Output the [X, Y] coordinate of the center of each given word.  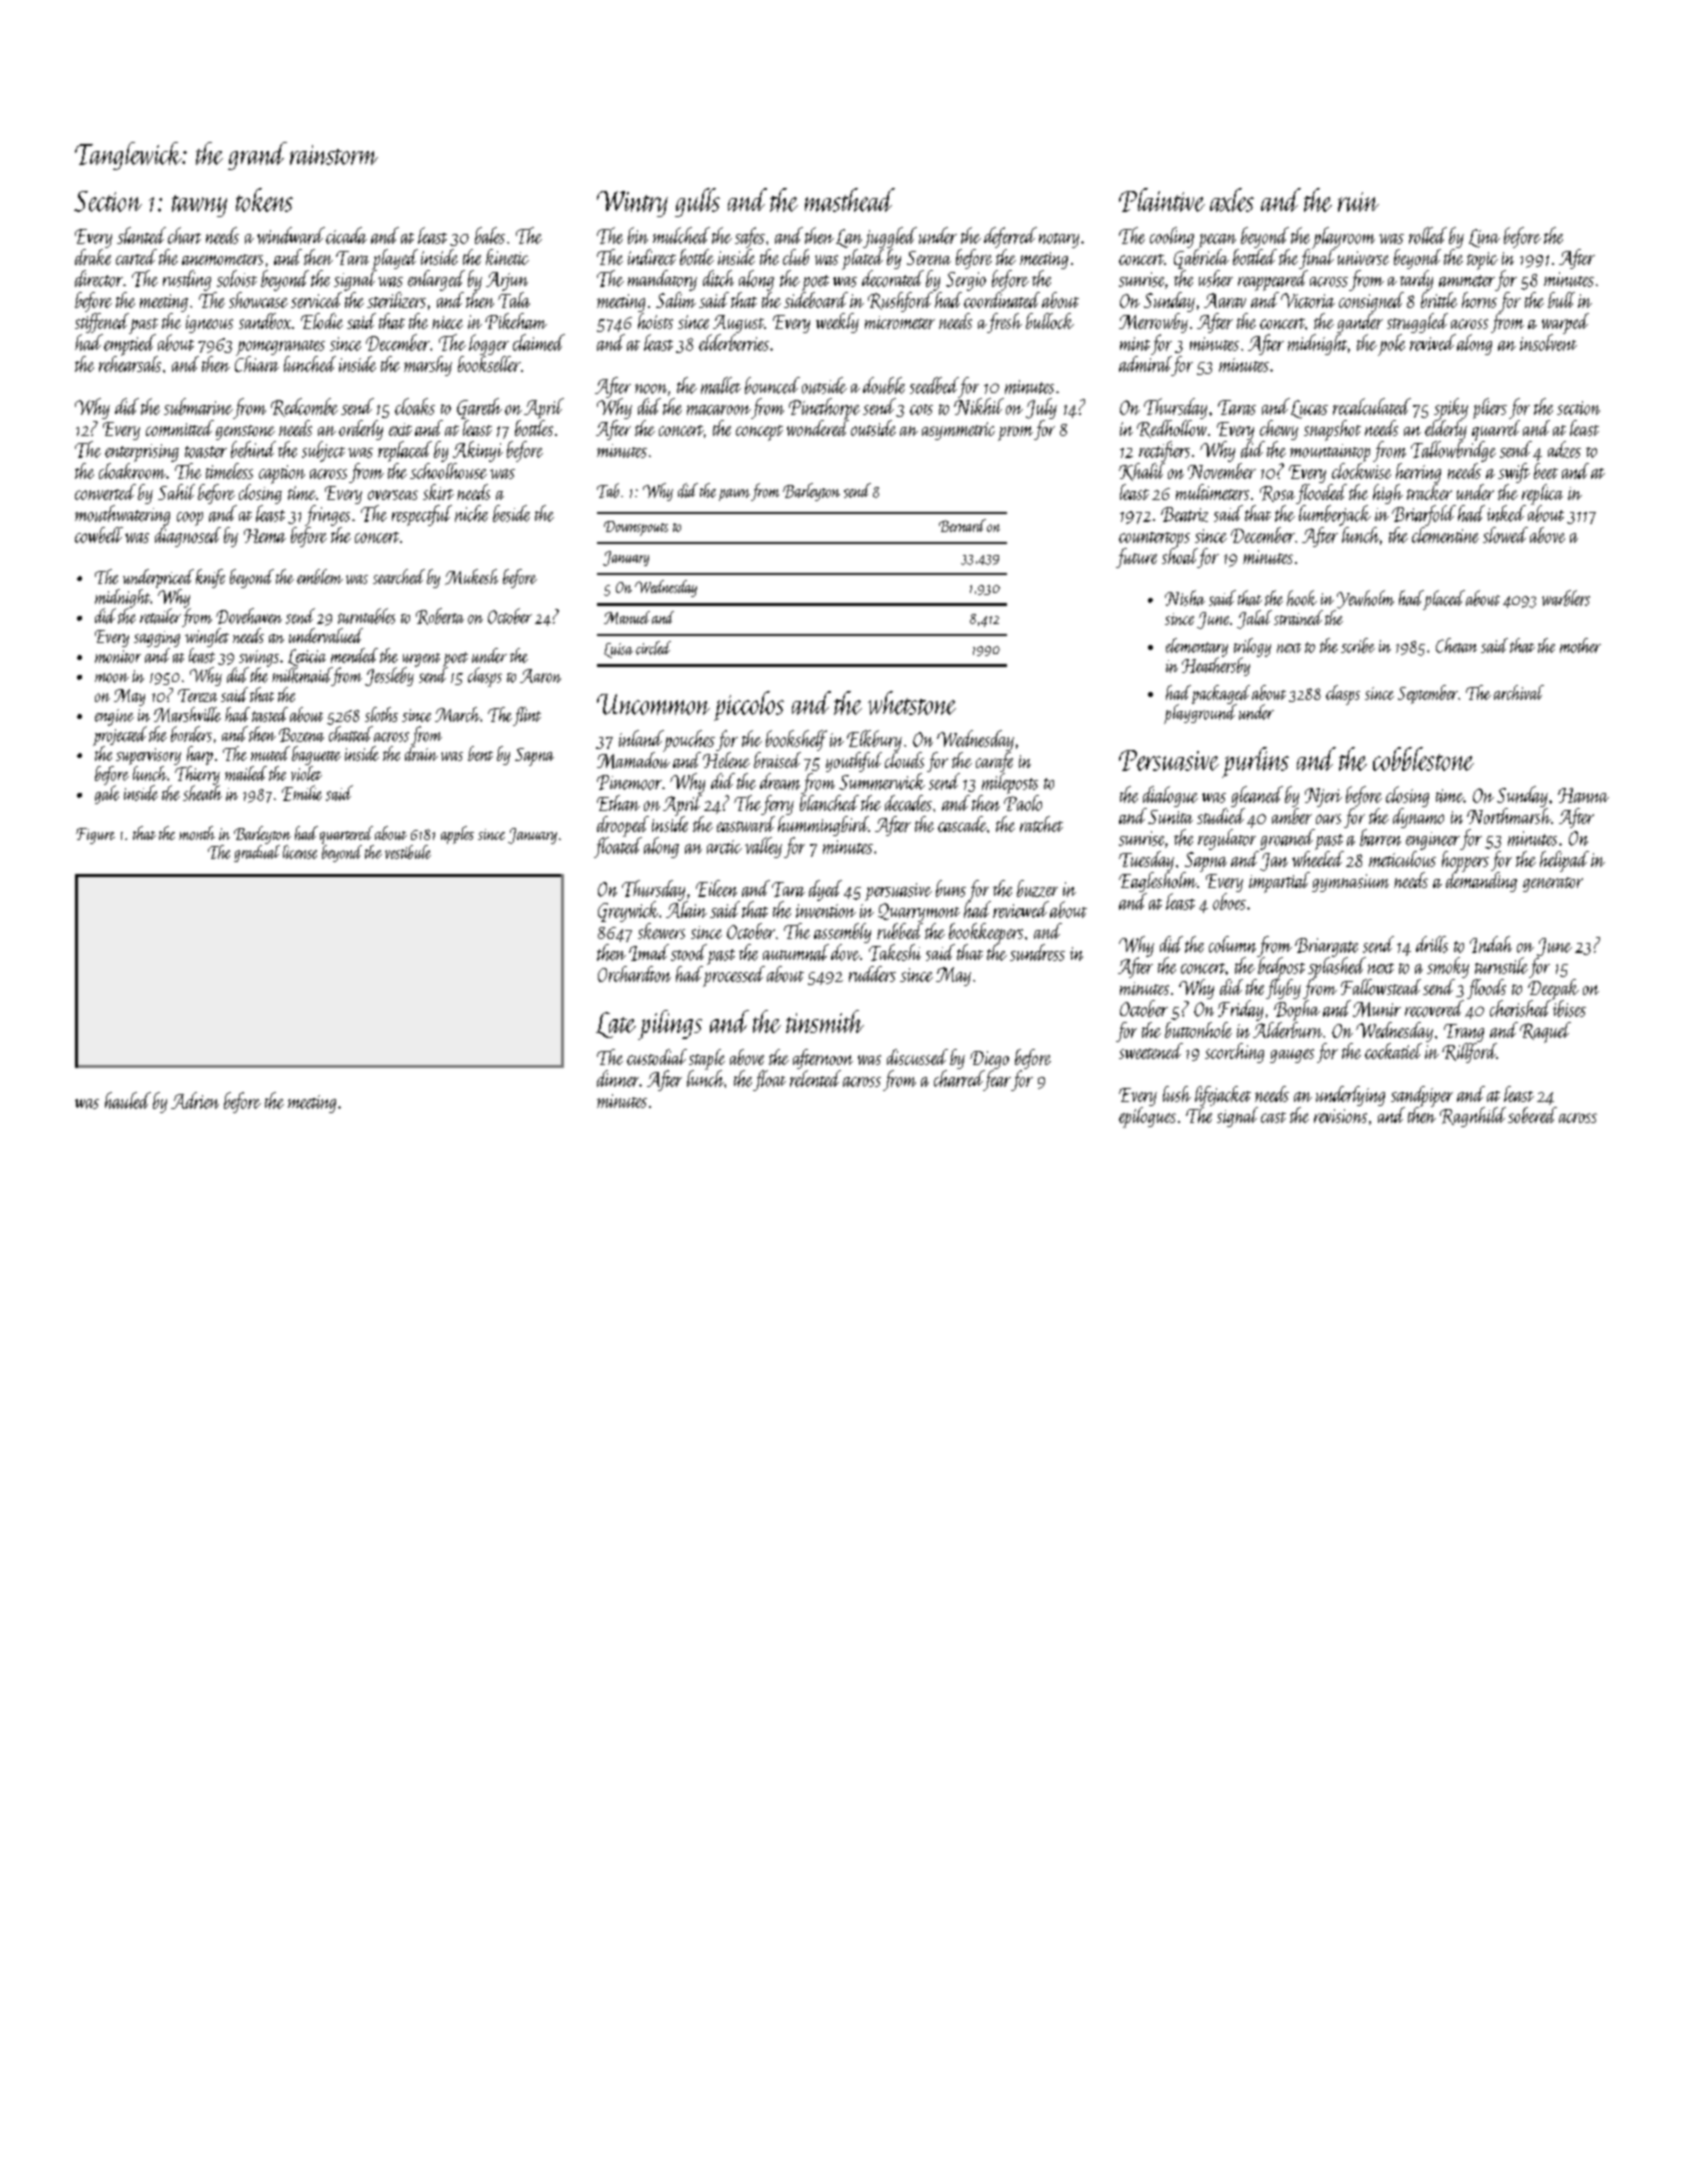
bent [480, 753]
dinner [618, 1078]
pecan [1217, 241]
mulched [681, 235]
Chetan [1456, 645]
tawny [199, 206]
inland [641, 738]
